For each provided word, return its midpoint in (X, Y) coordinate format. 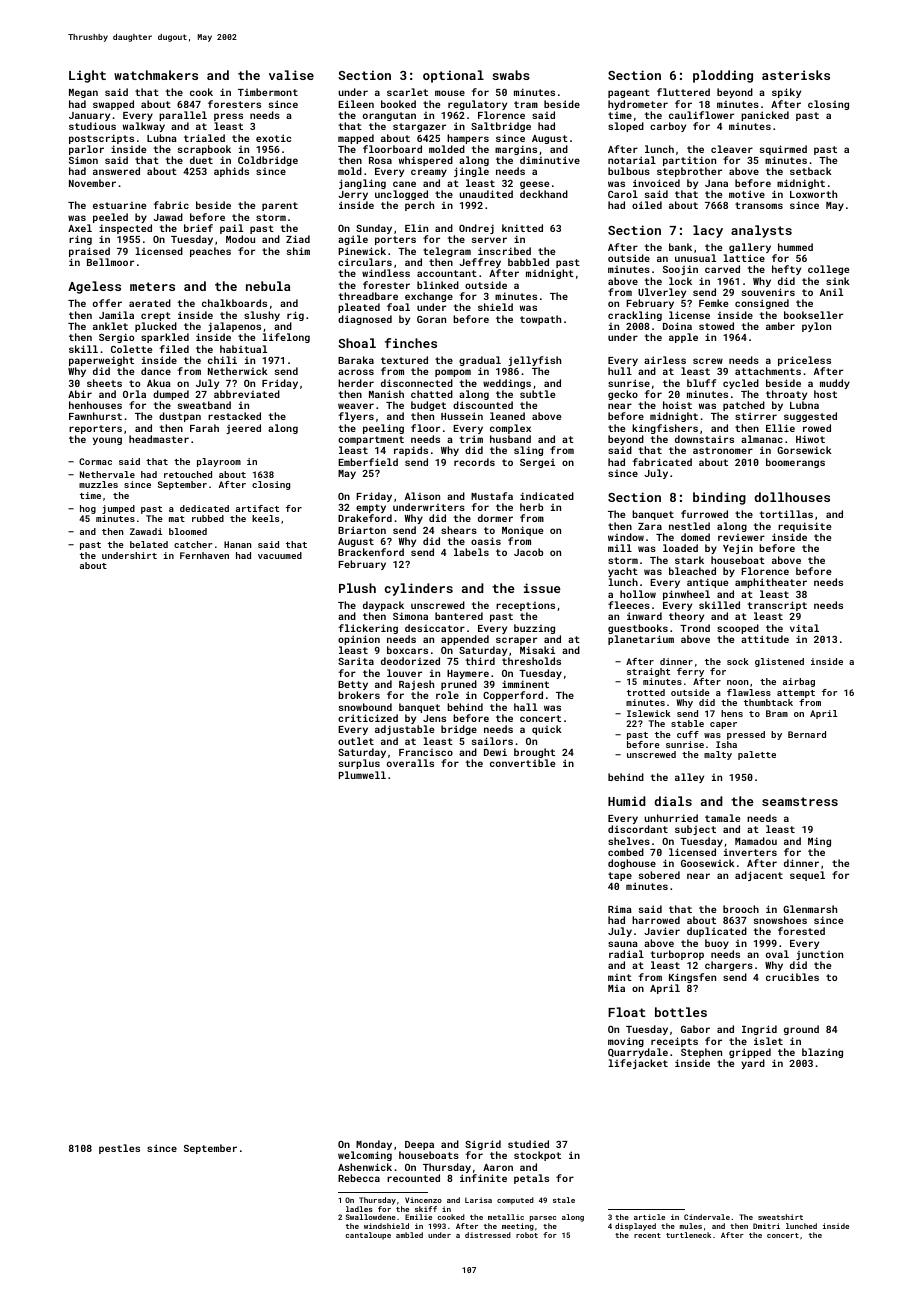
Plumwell (362, 775)
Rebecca (359, 1178)
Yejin (738, 549)
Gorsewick (804, 450)
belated (149, 544)
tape (620, 876)
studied (528, 1144)
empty (371, 508)
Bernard (807, 734)
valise (291, 75)
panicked (765, 116)
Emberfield (368, 462)
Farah (204, 428)
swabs (511, 75)
